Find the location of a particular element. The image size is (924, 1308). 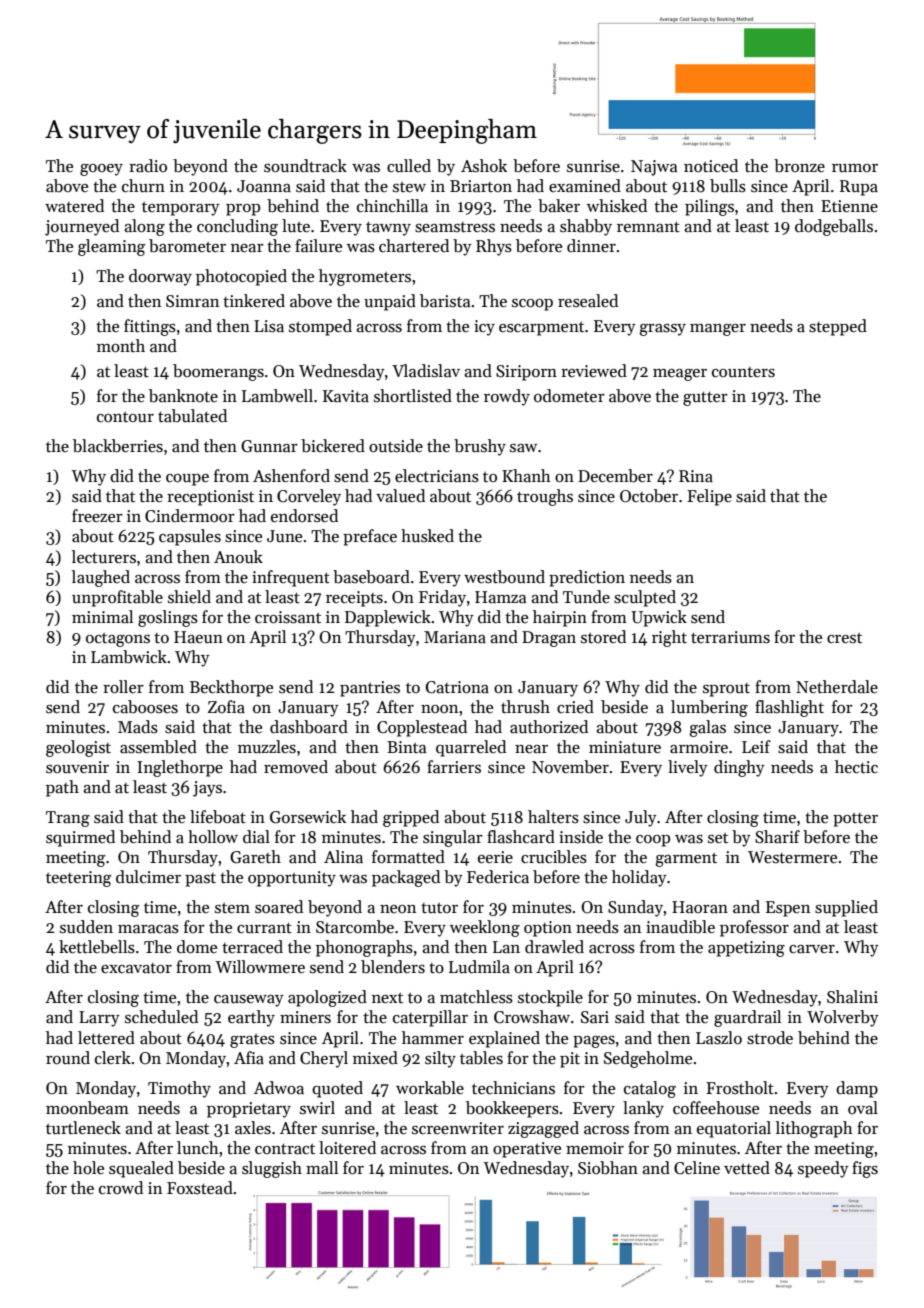

culled is located at coordinates (409, 165).
